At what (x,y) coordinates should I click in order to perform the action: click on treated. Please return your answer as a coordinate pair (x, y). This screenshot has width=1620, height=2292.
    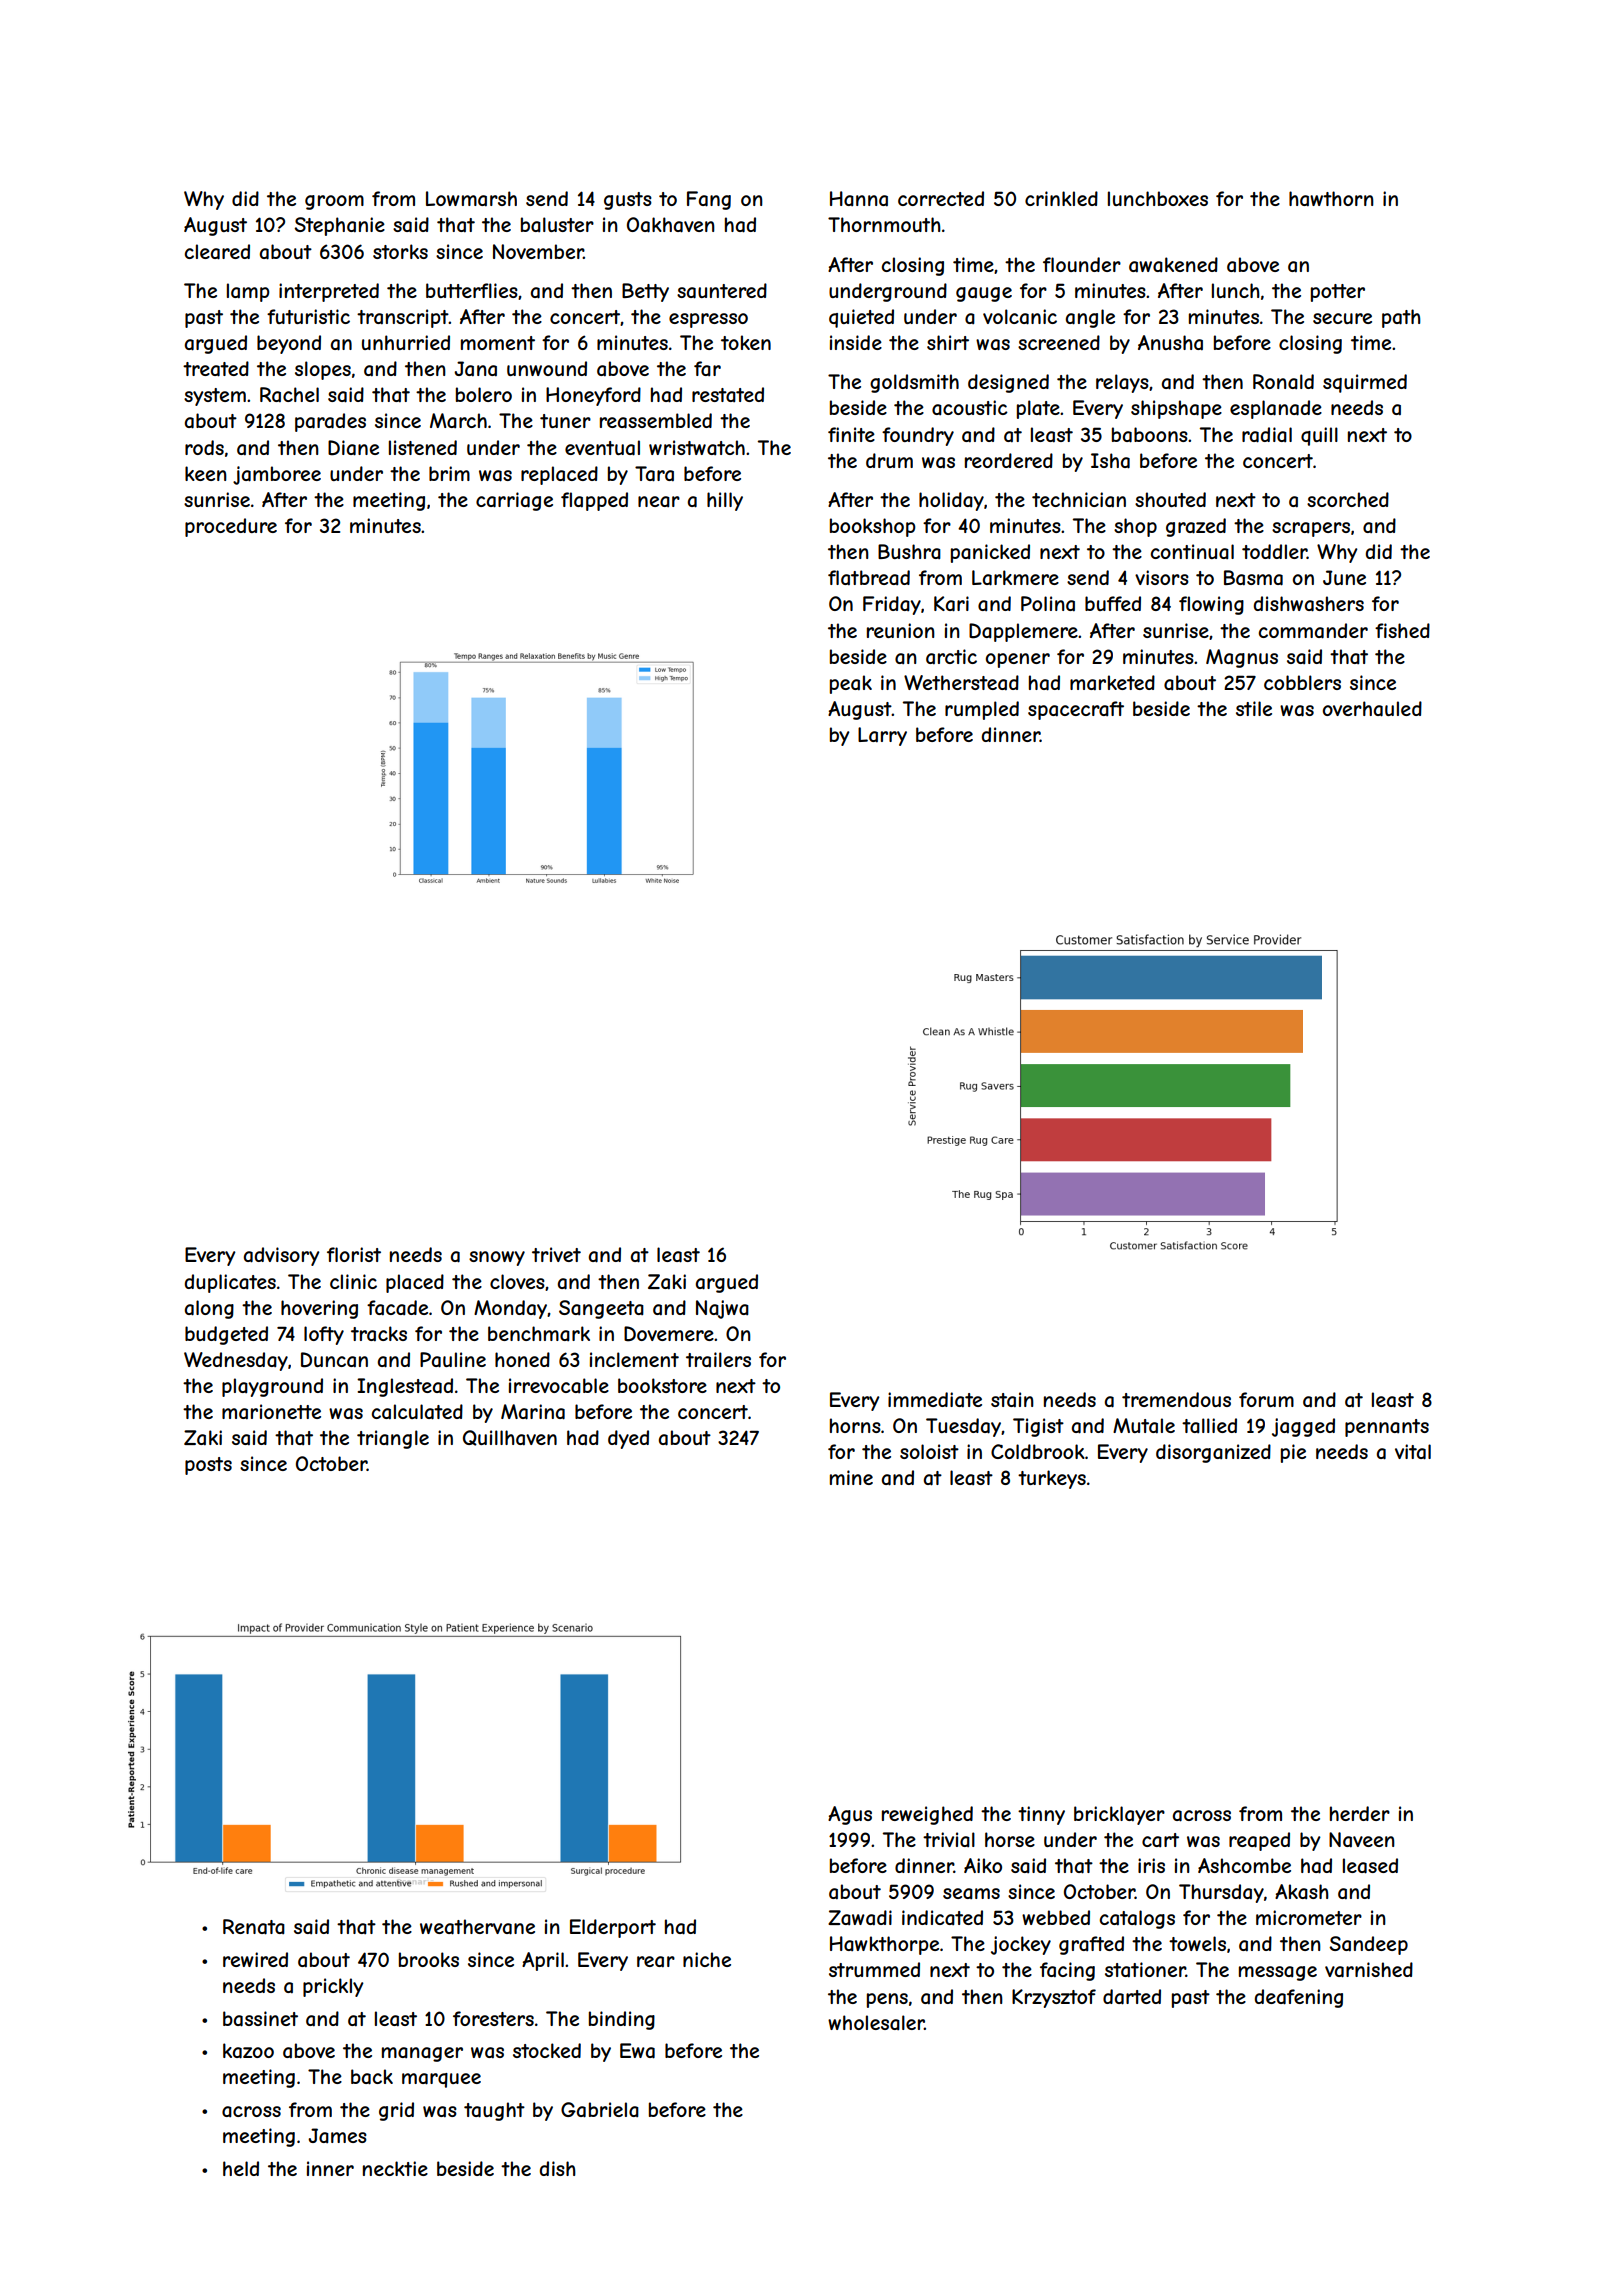
    Looking at the image, I should click on (216, 369).
